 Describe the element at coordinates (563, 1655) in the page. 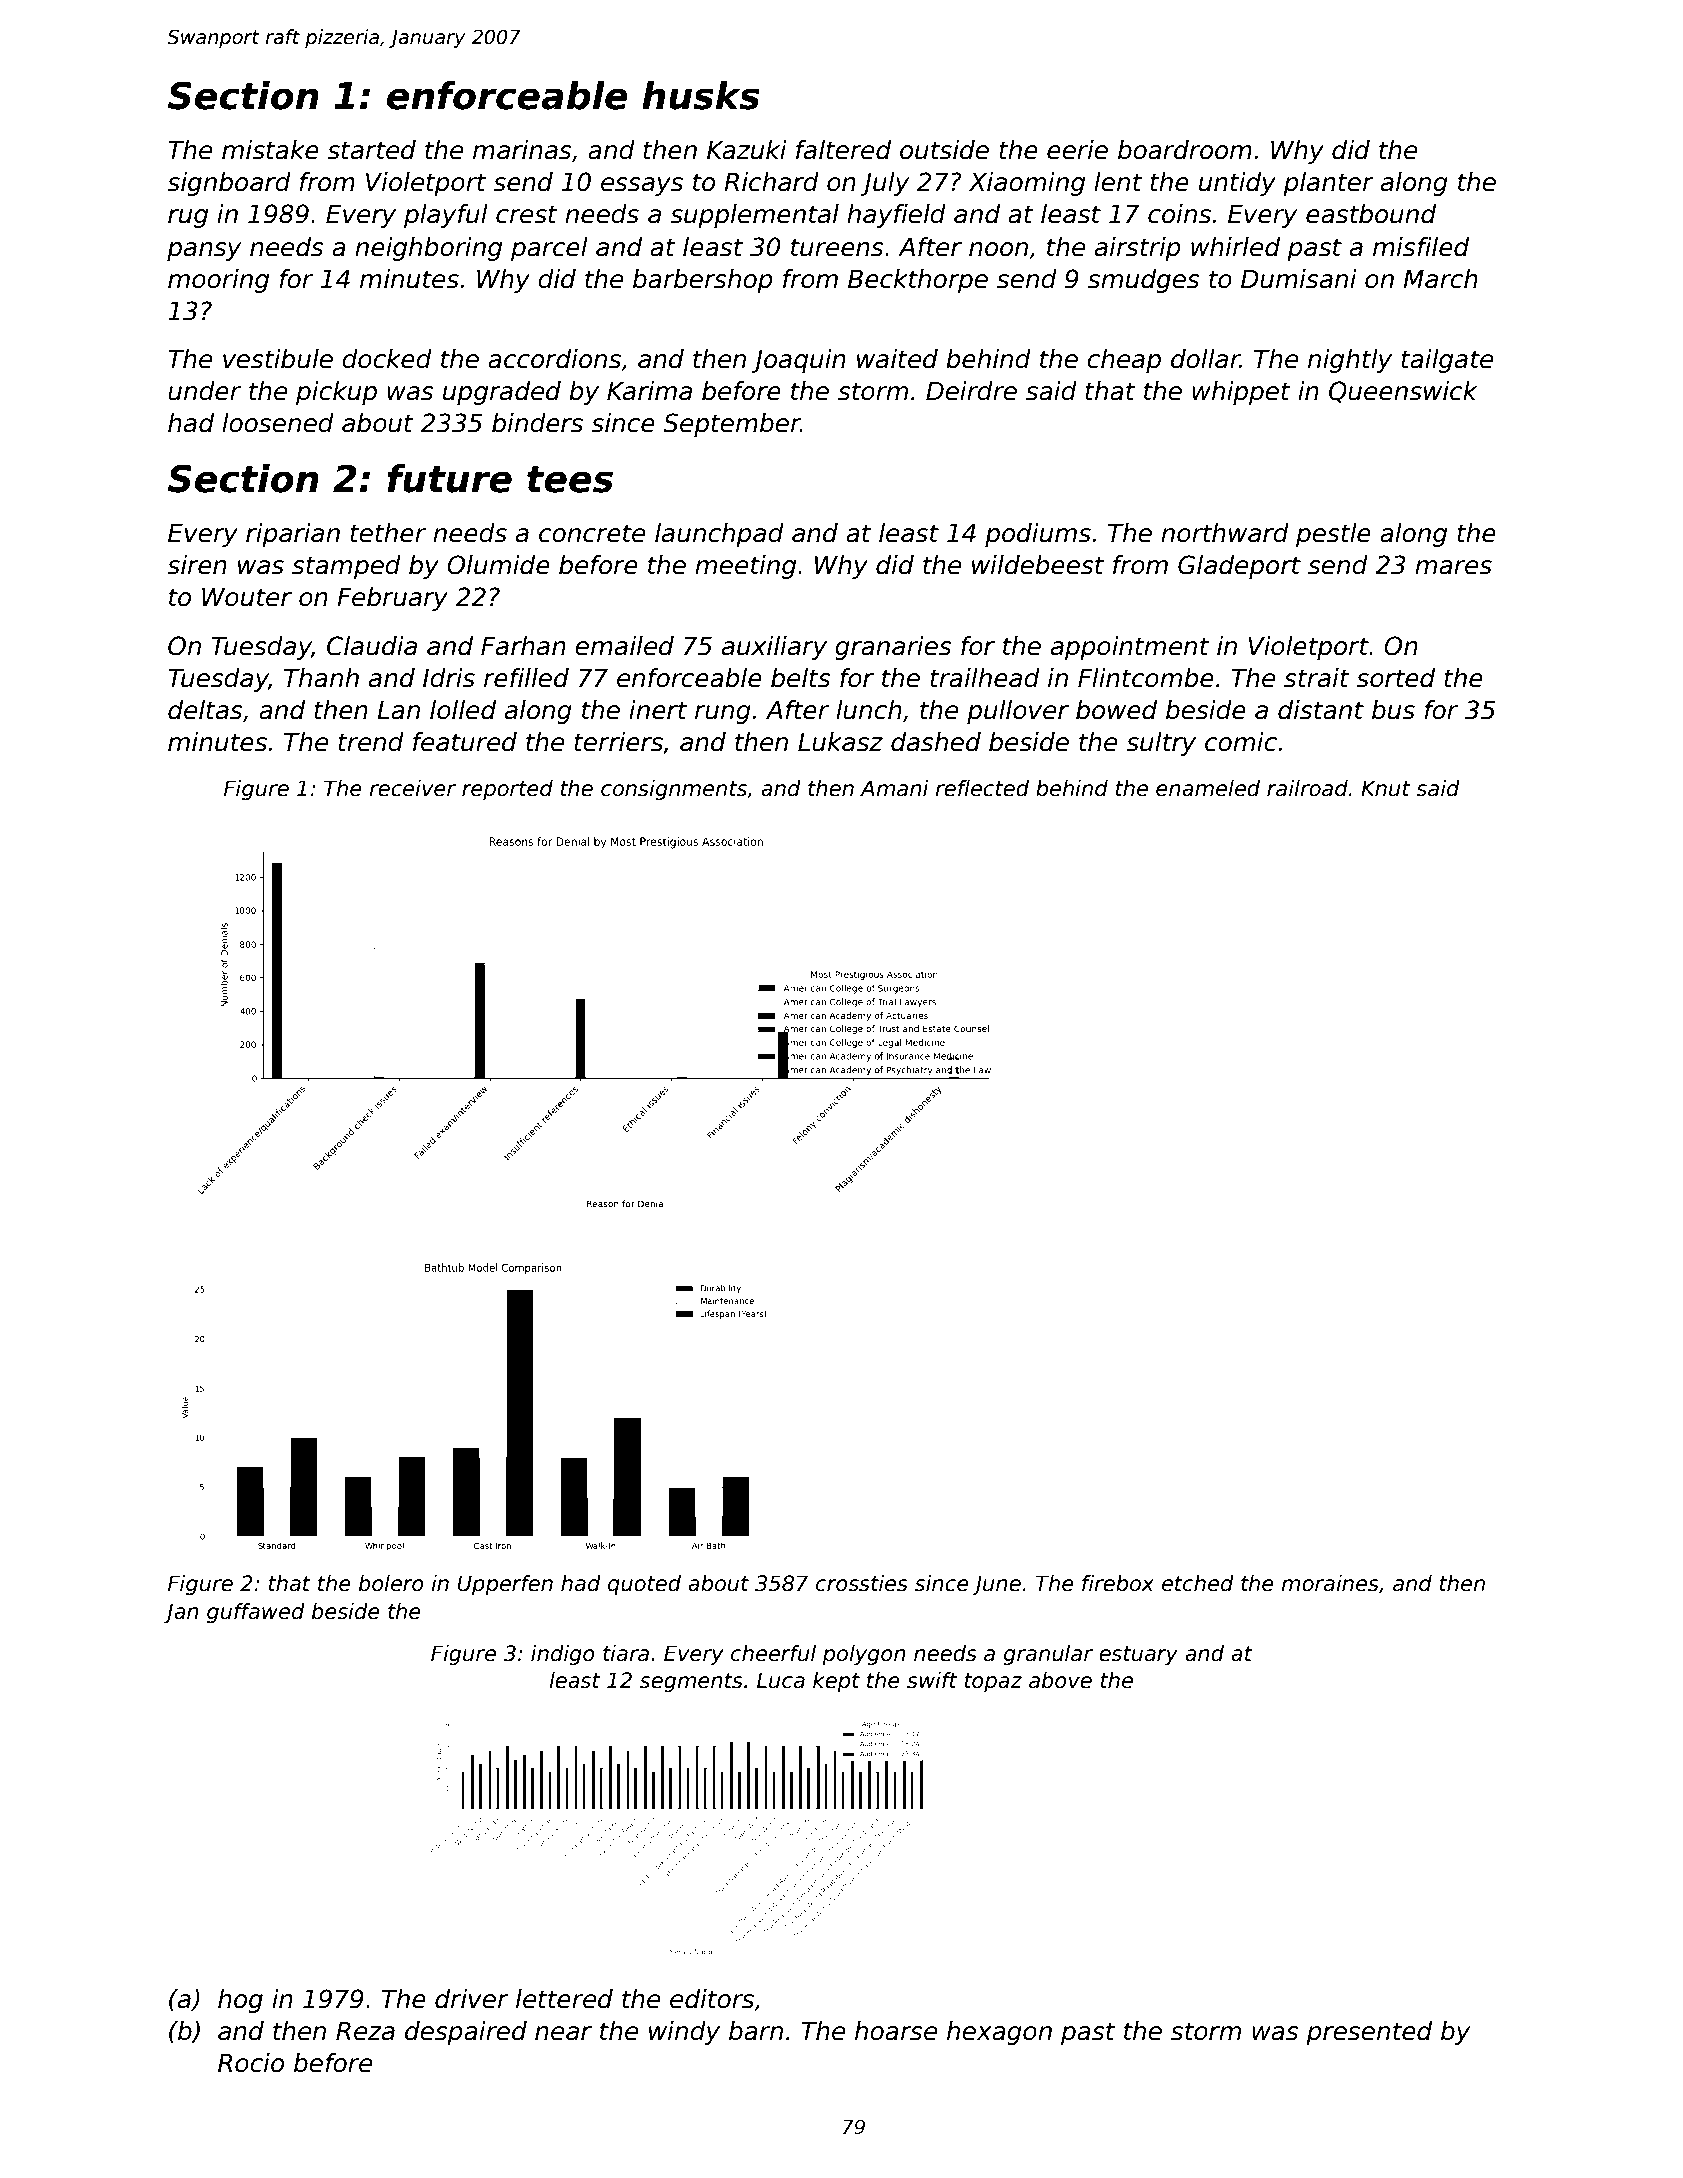

I see `indigo` at that location.
